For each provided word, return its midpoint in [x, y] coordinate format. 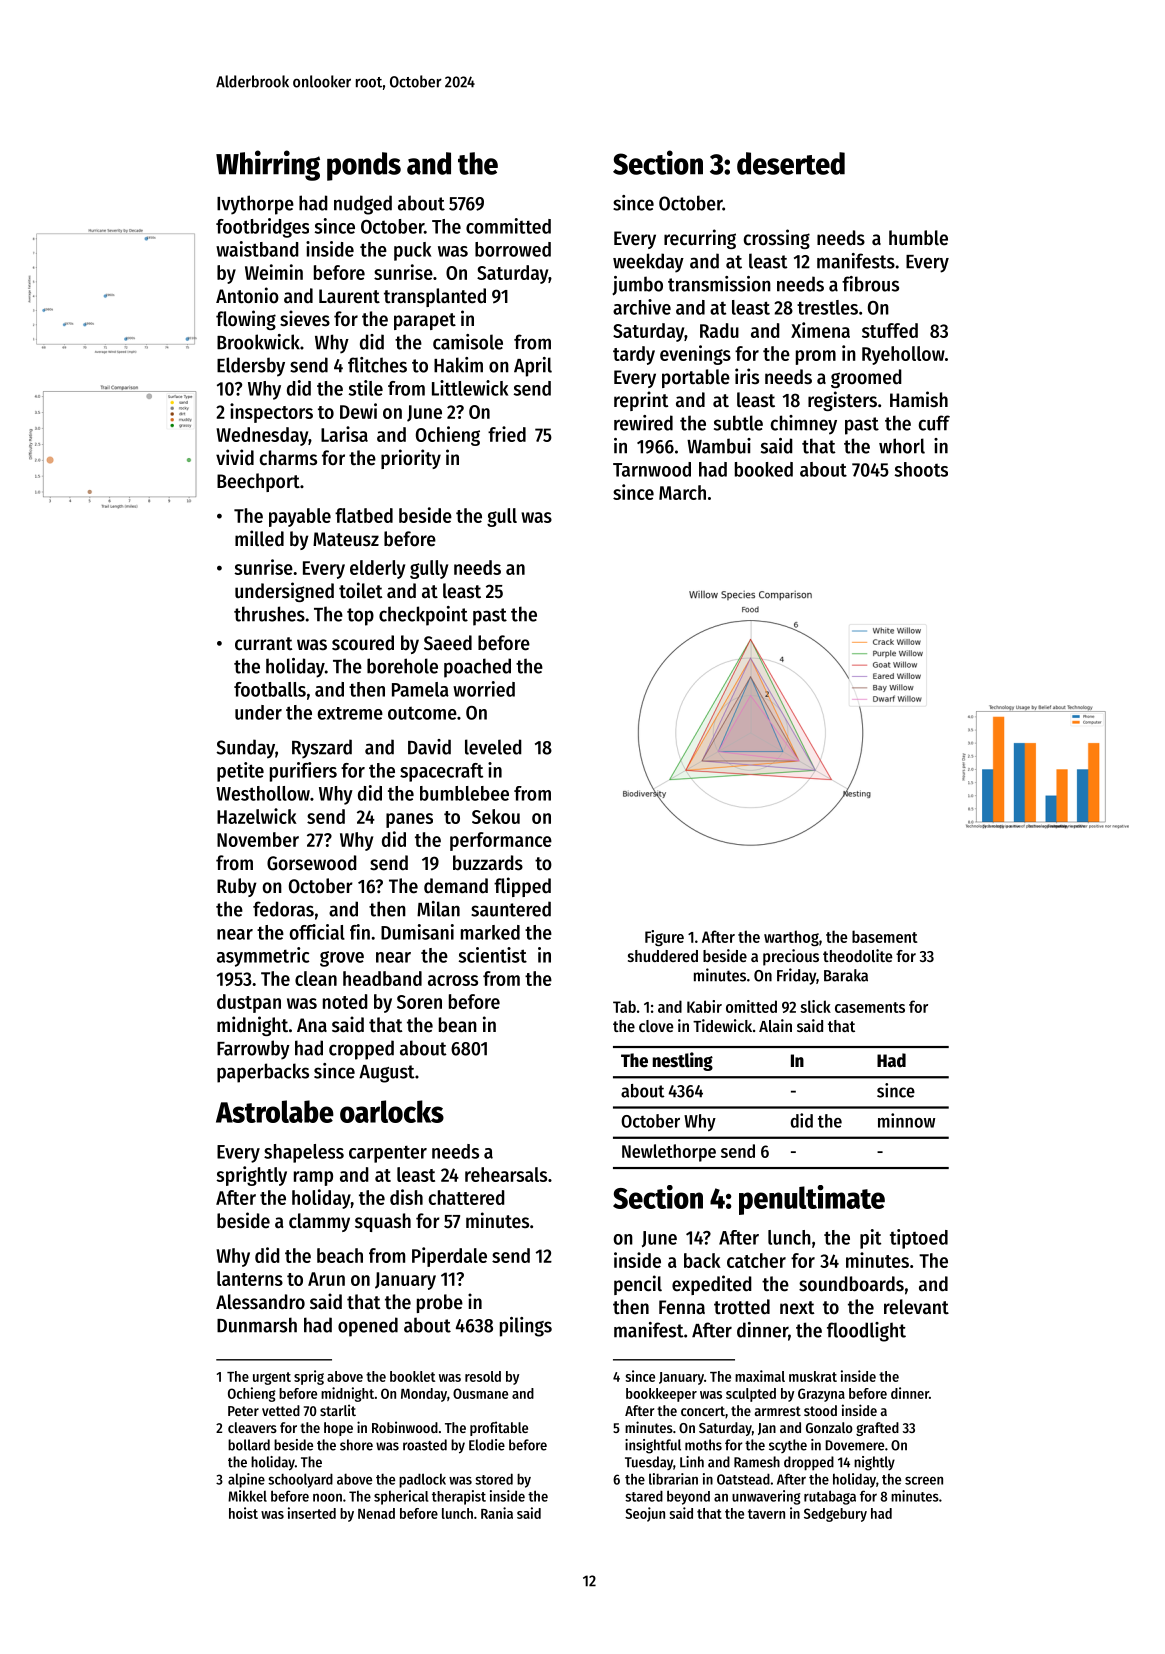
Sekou [496, 816]
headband [382, 978]
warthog [791, 938]
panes [409, 820]
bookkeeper [661, 1395]
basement [885, 936]
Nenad [376, 1513]
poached [477, 668]
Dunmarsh [257, 1325]
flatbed [364, 515]
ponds [364, 166]
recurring [700, 239]
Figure [664, 938]
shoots [921, 469]
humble [918, 238]
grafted [877, 1429]
